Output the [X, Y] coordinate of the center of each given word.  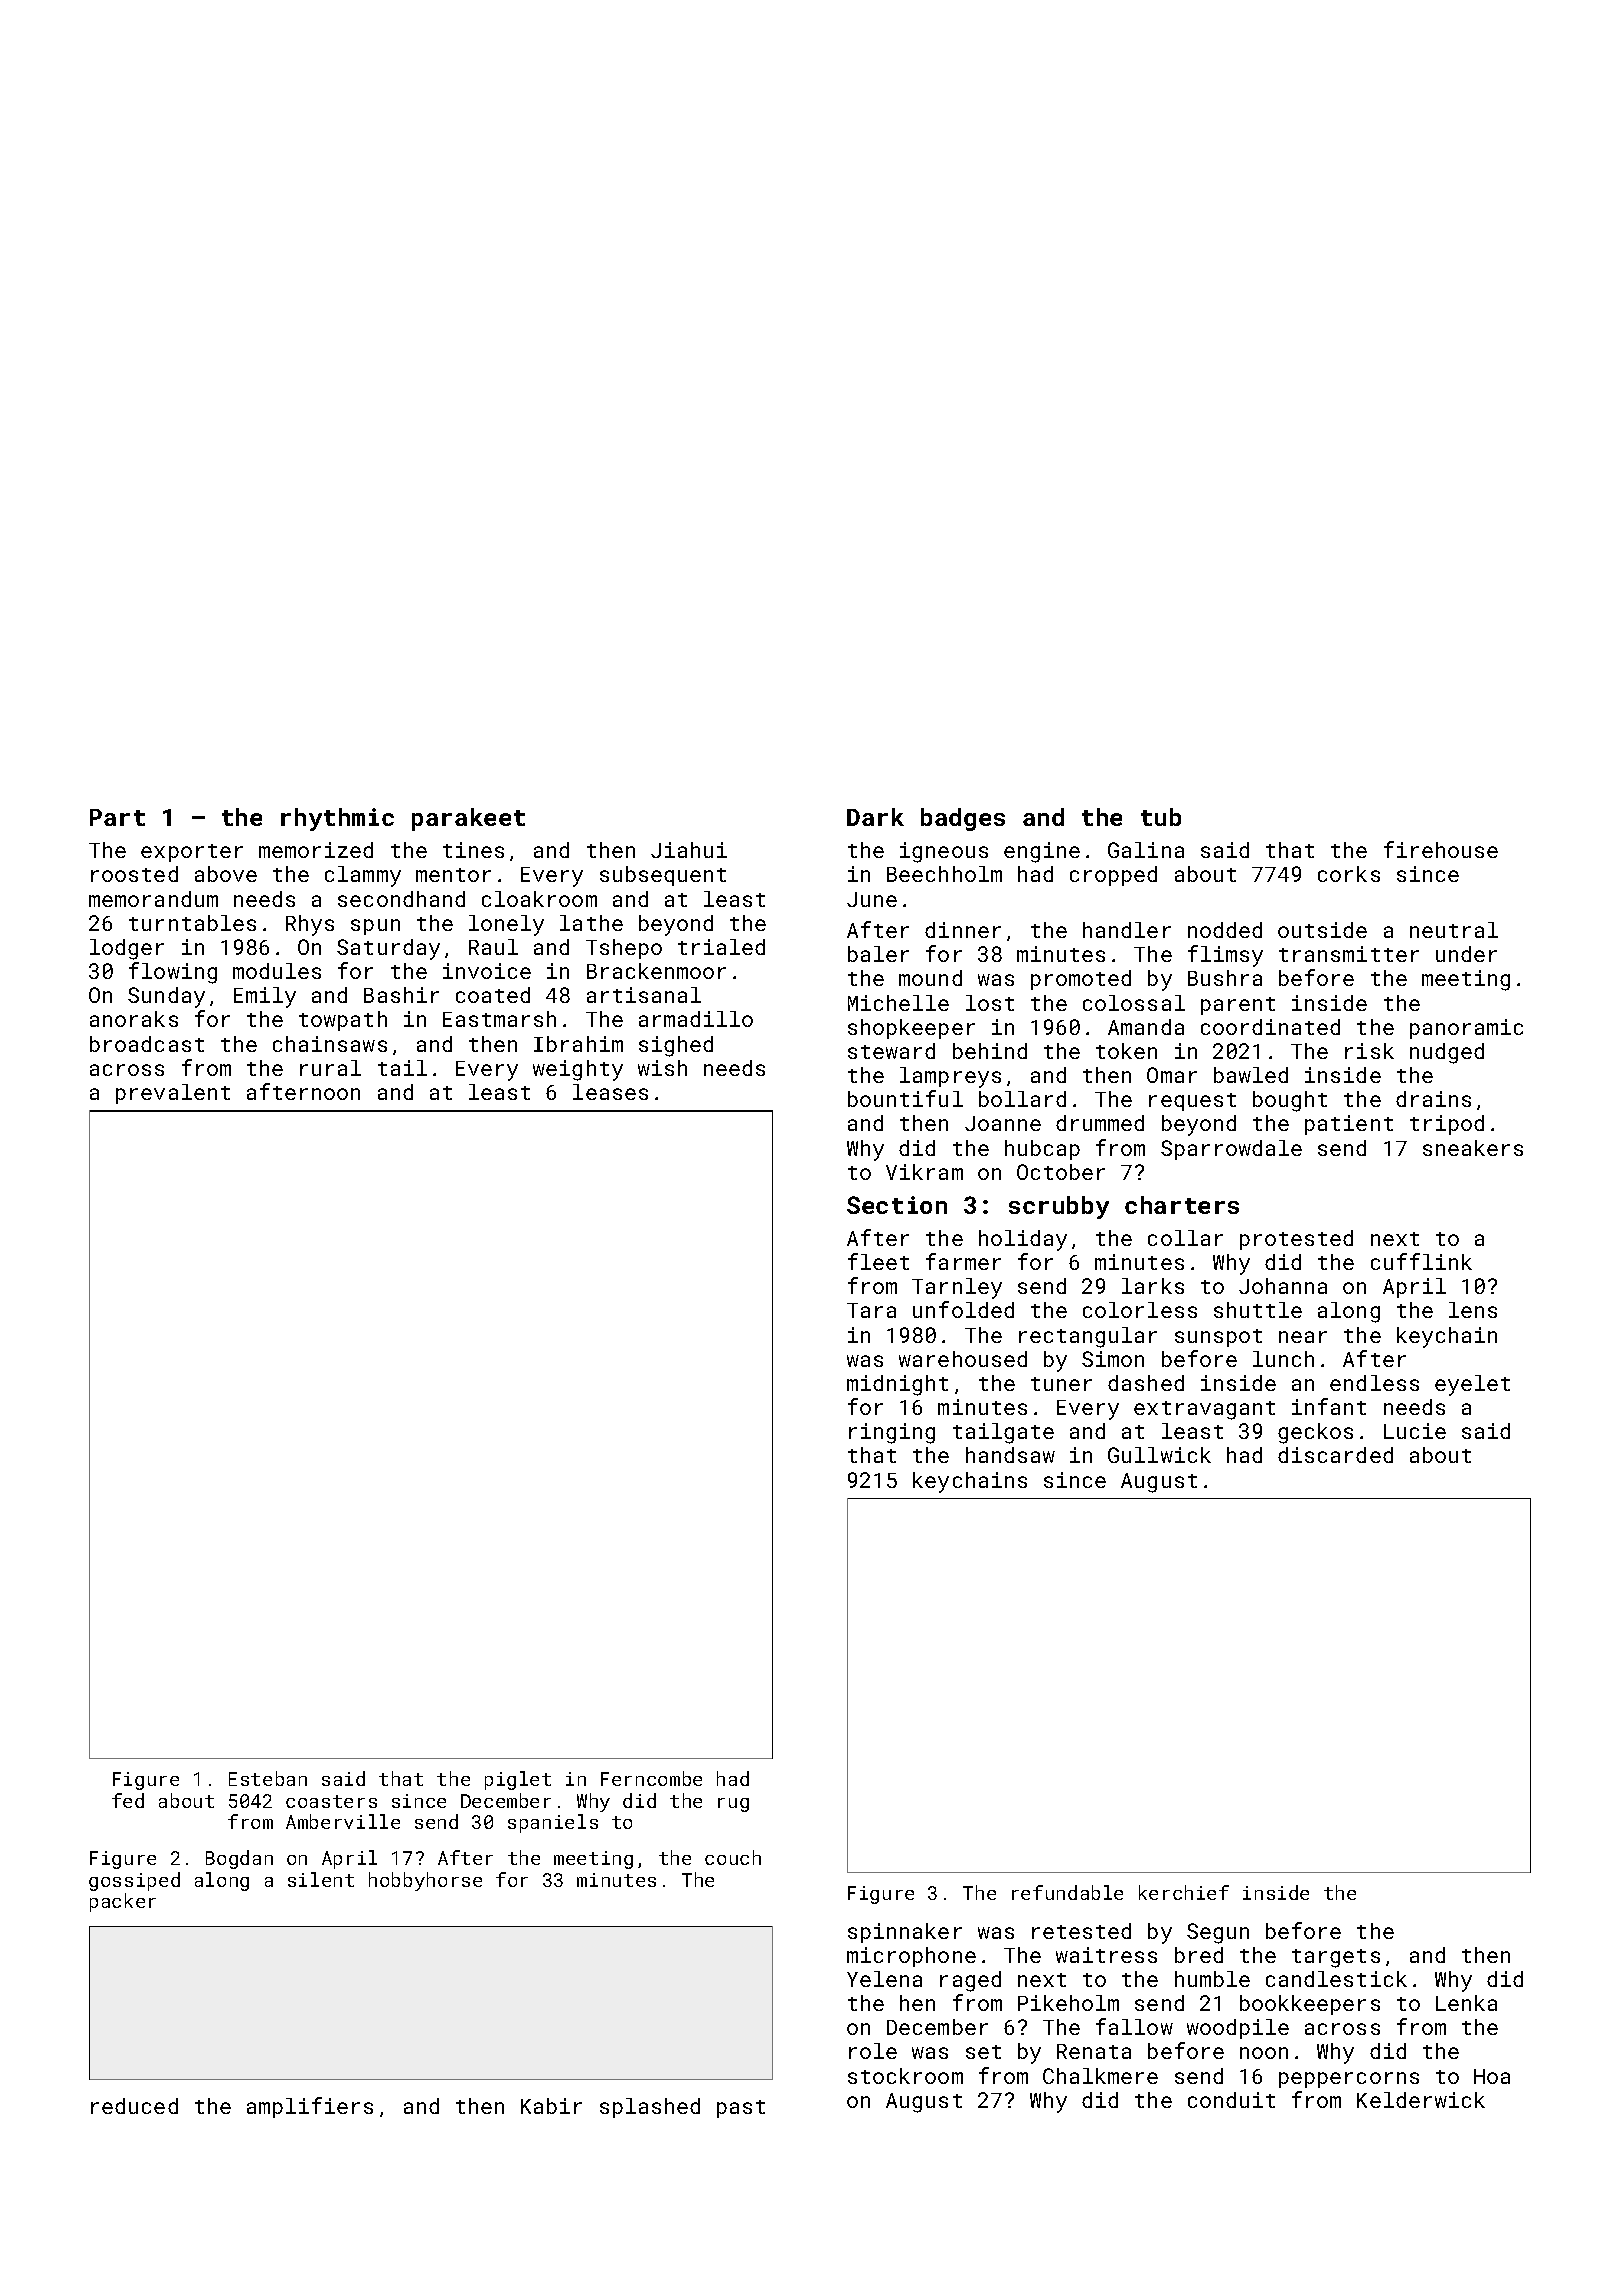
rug [733, 1805]
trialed [721, 947]
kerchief [1184, 1892]
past [741, 2109]
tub [1161, 817]
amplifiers [310, 2107]
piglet [518, 1780]
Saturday [388, 949]
